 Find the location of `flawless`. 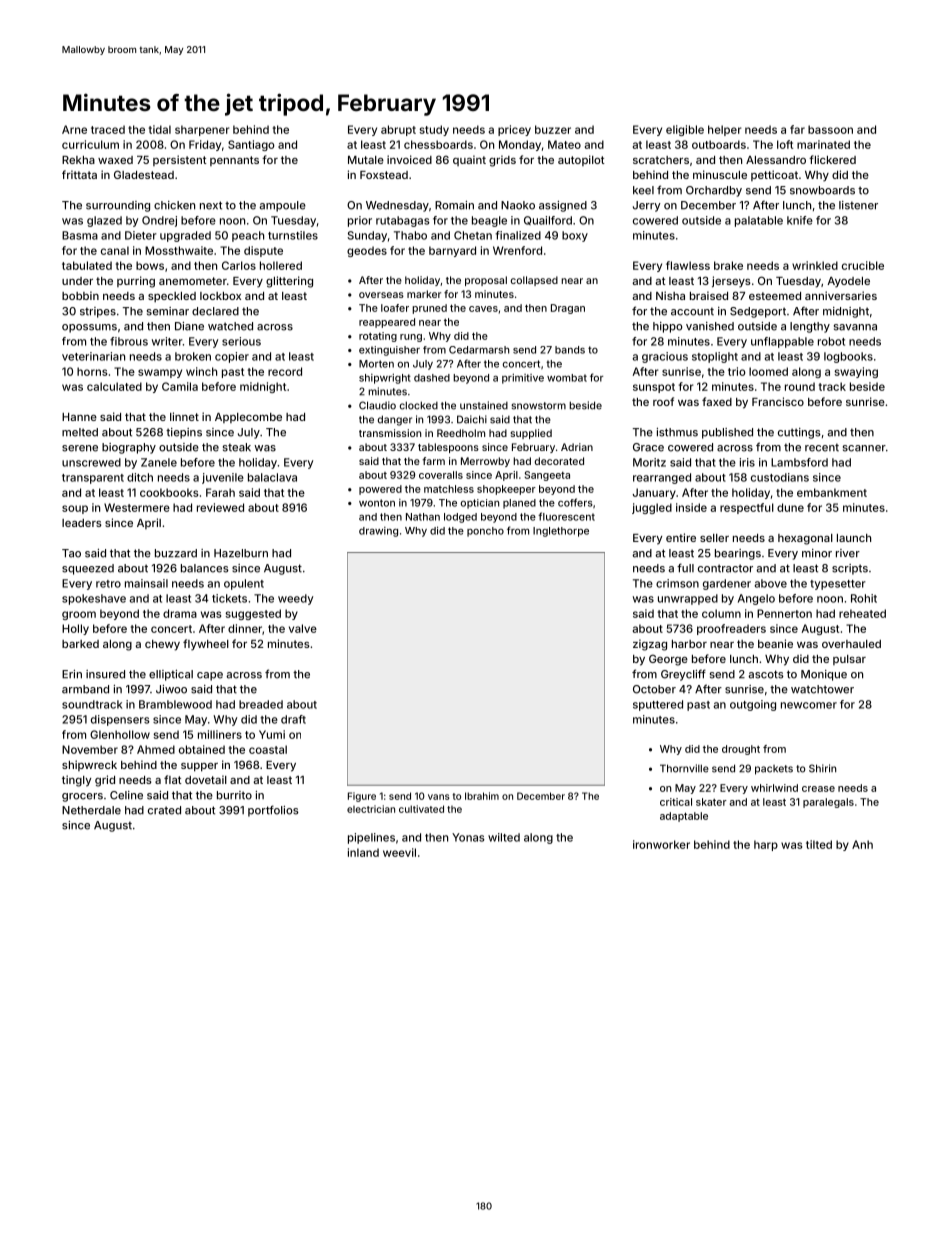

flawless is located at coordinates (688, 265).
